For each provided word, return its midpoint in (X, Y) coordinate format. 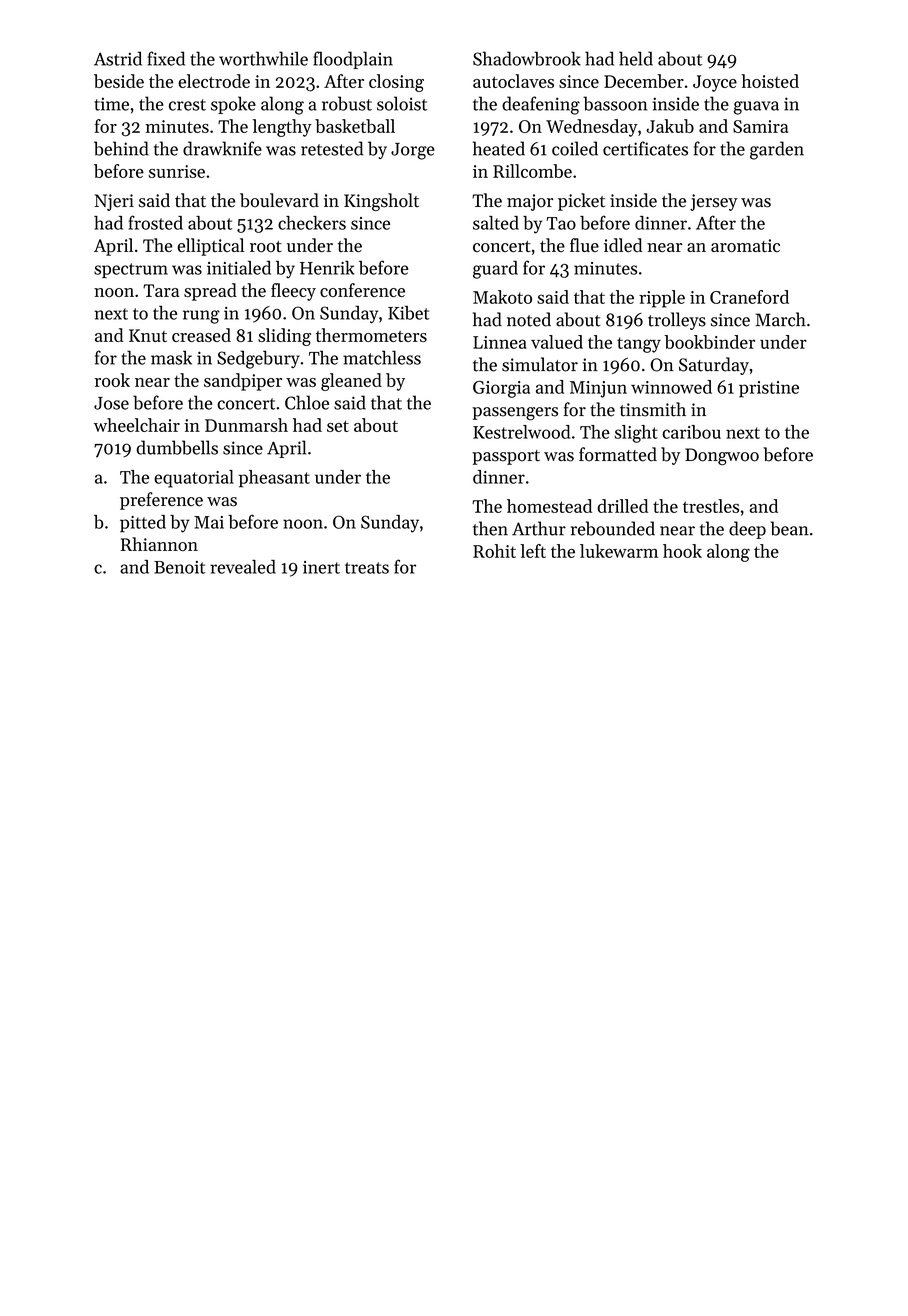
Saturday (714, 366)
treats (367, 568)
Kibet (409, 313)
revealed (243, 567)
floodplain (353, 60)
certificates (645, 148)
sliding (284, 337)
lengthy (282, 128)
